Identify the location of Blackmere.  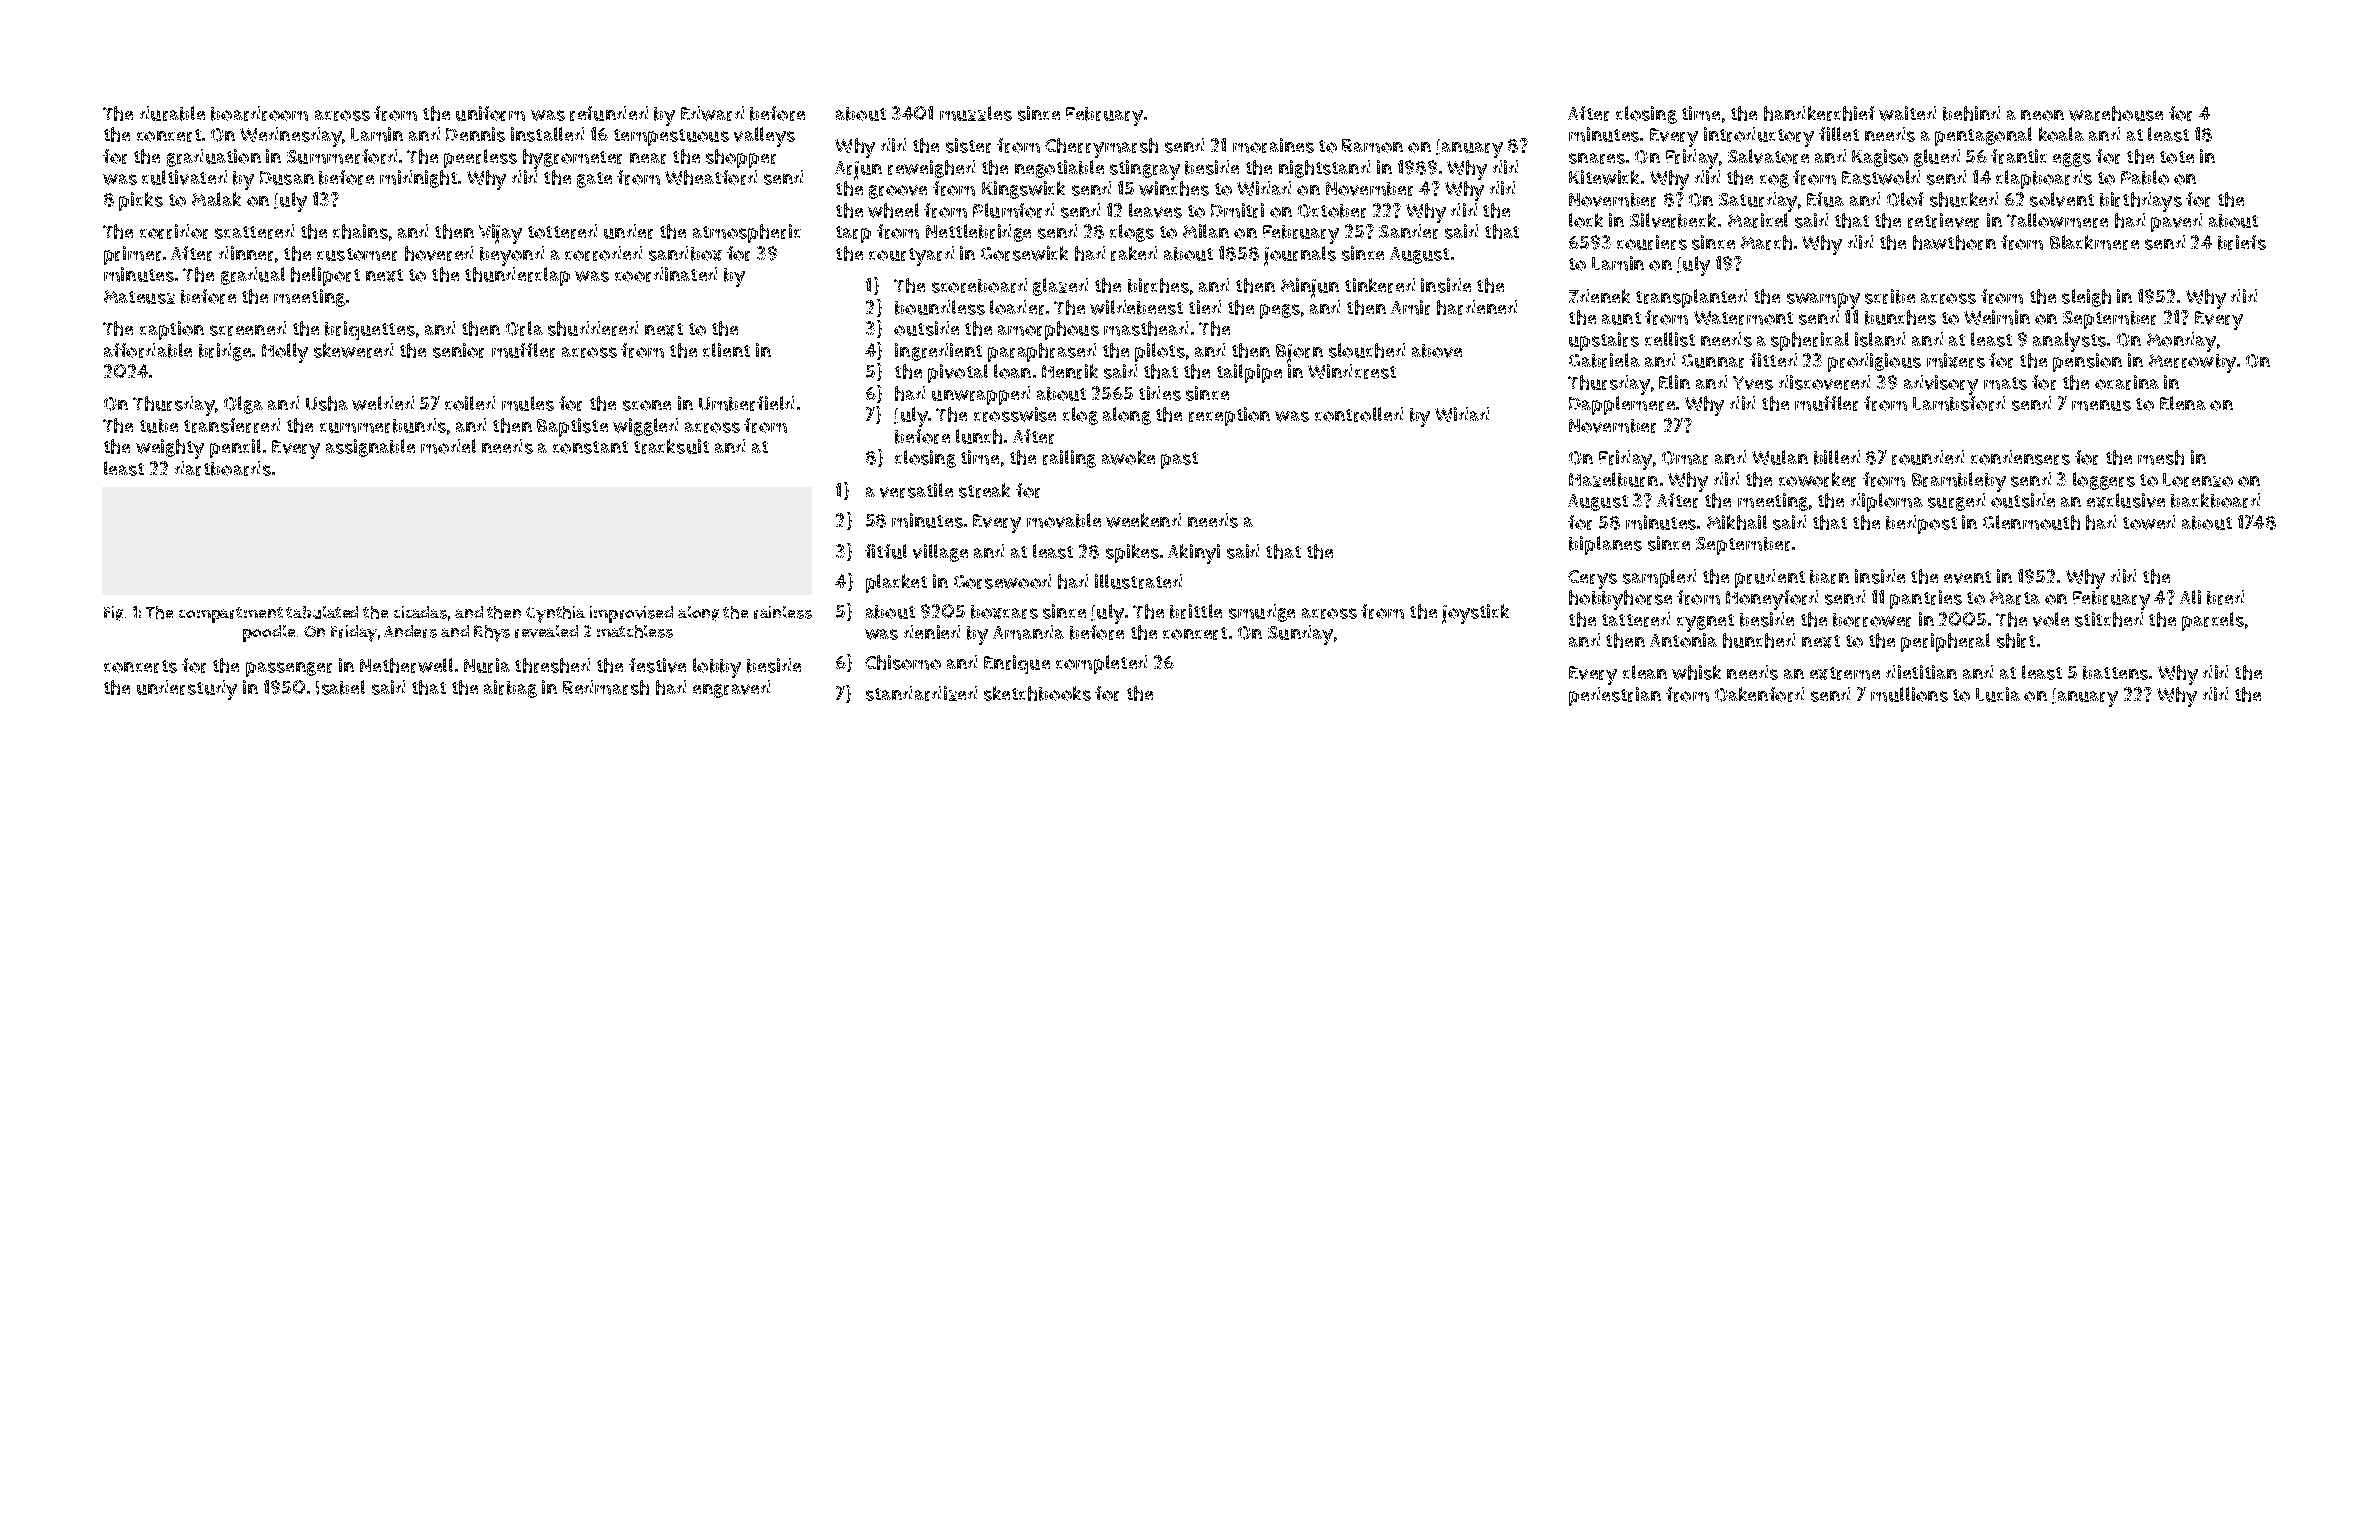
(2094, 242).
